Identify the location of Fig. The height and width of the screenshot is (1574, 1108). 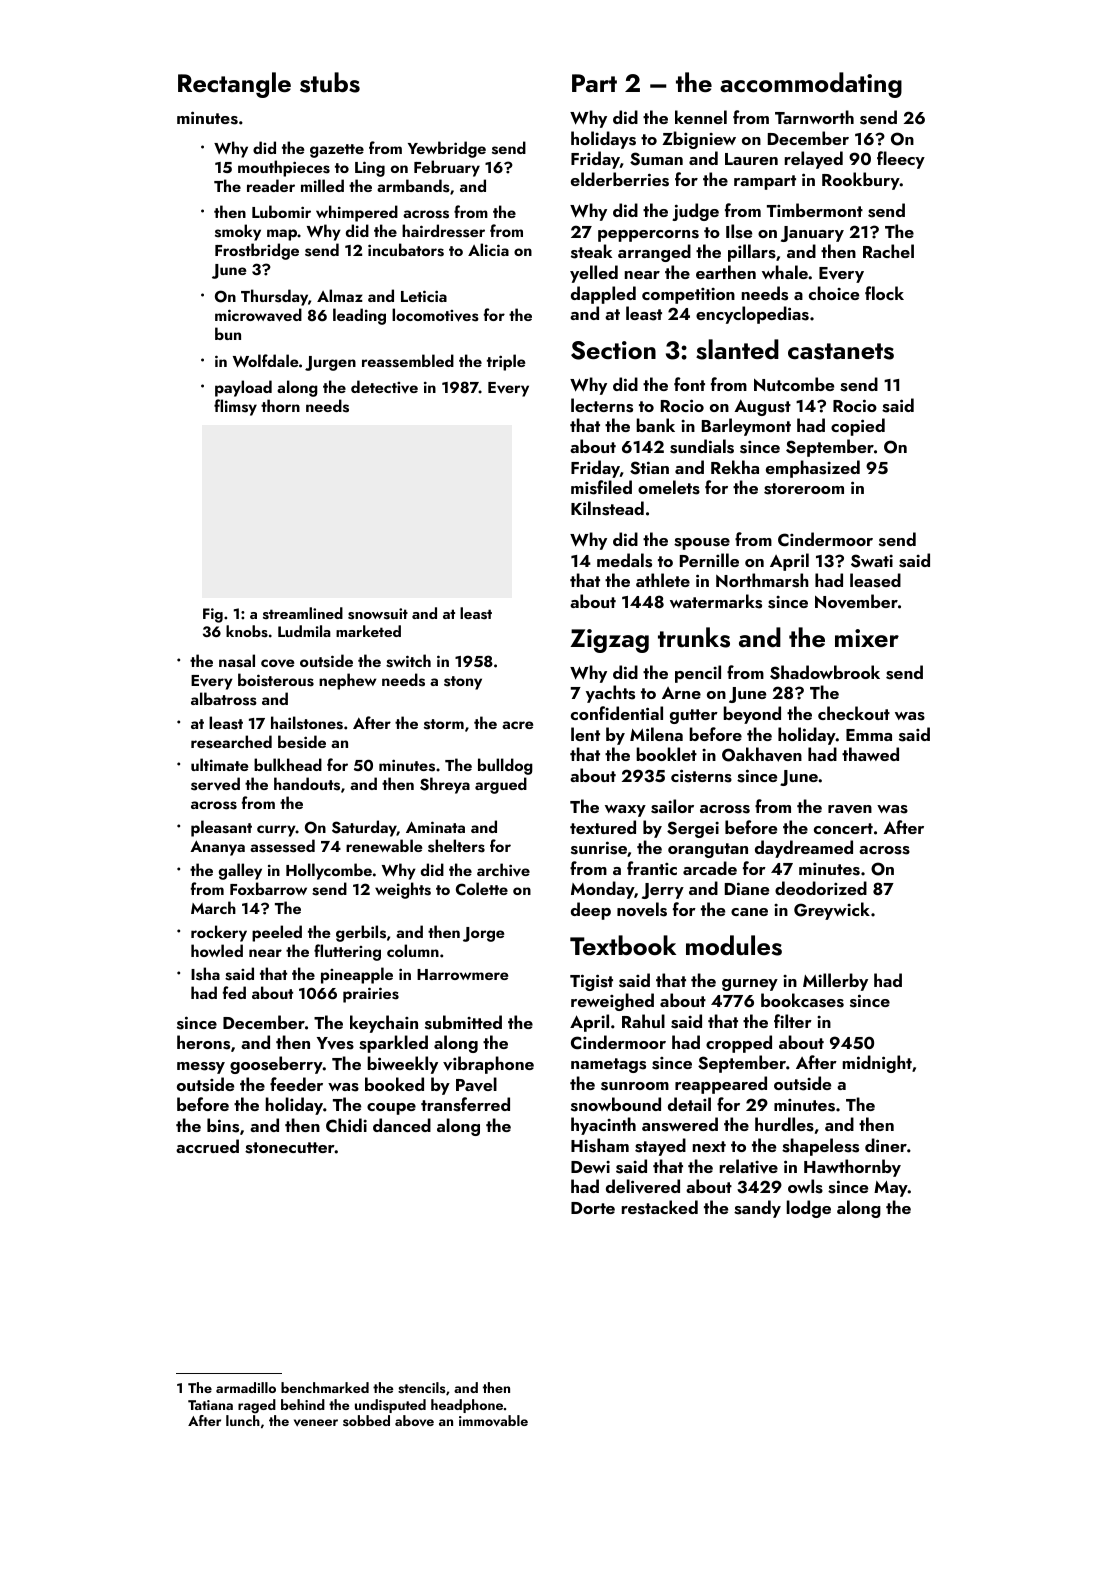
(213, 615).
